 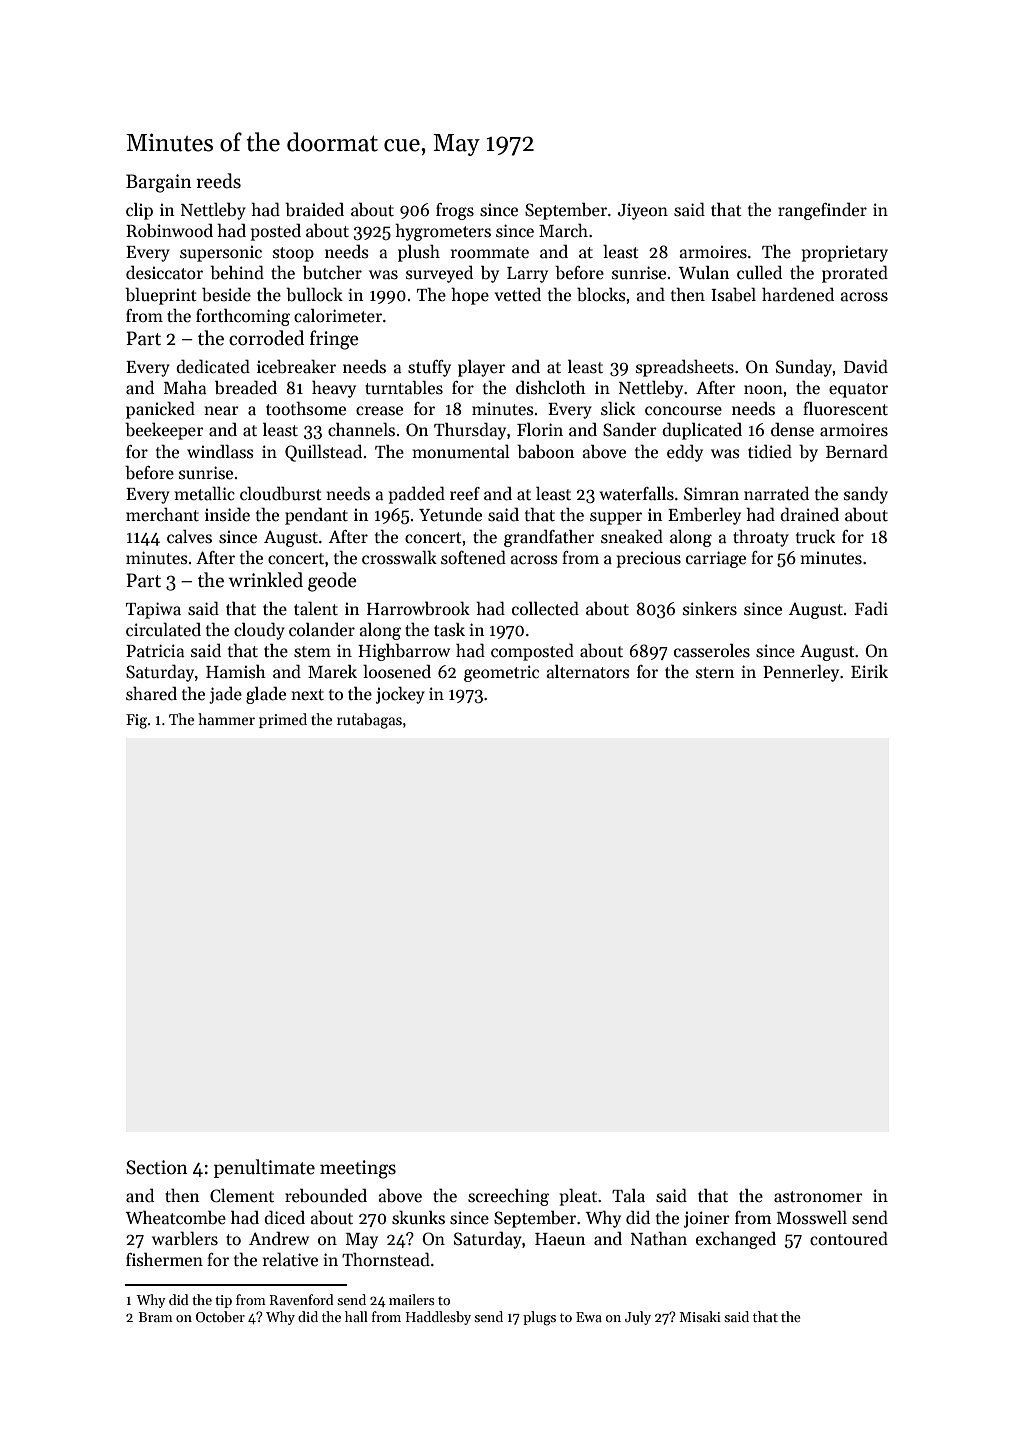 I want to click on rangefinder, so click(x=822, y=211).
